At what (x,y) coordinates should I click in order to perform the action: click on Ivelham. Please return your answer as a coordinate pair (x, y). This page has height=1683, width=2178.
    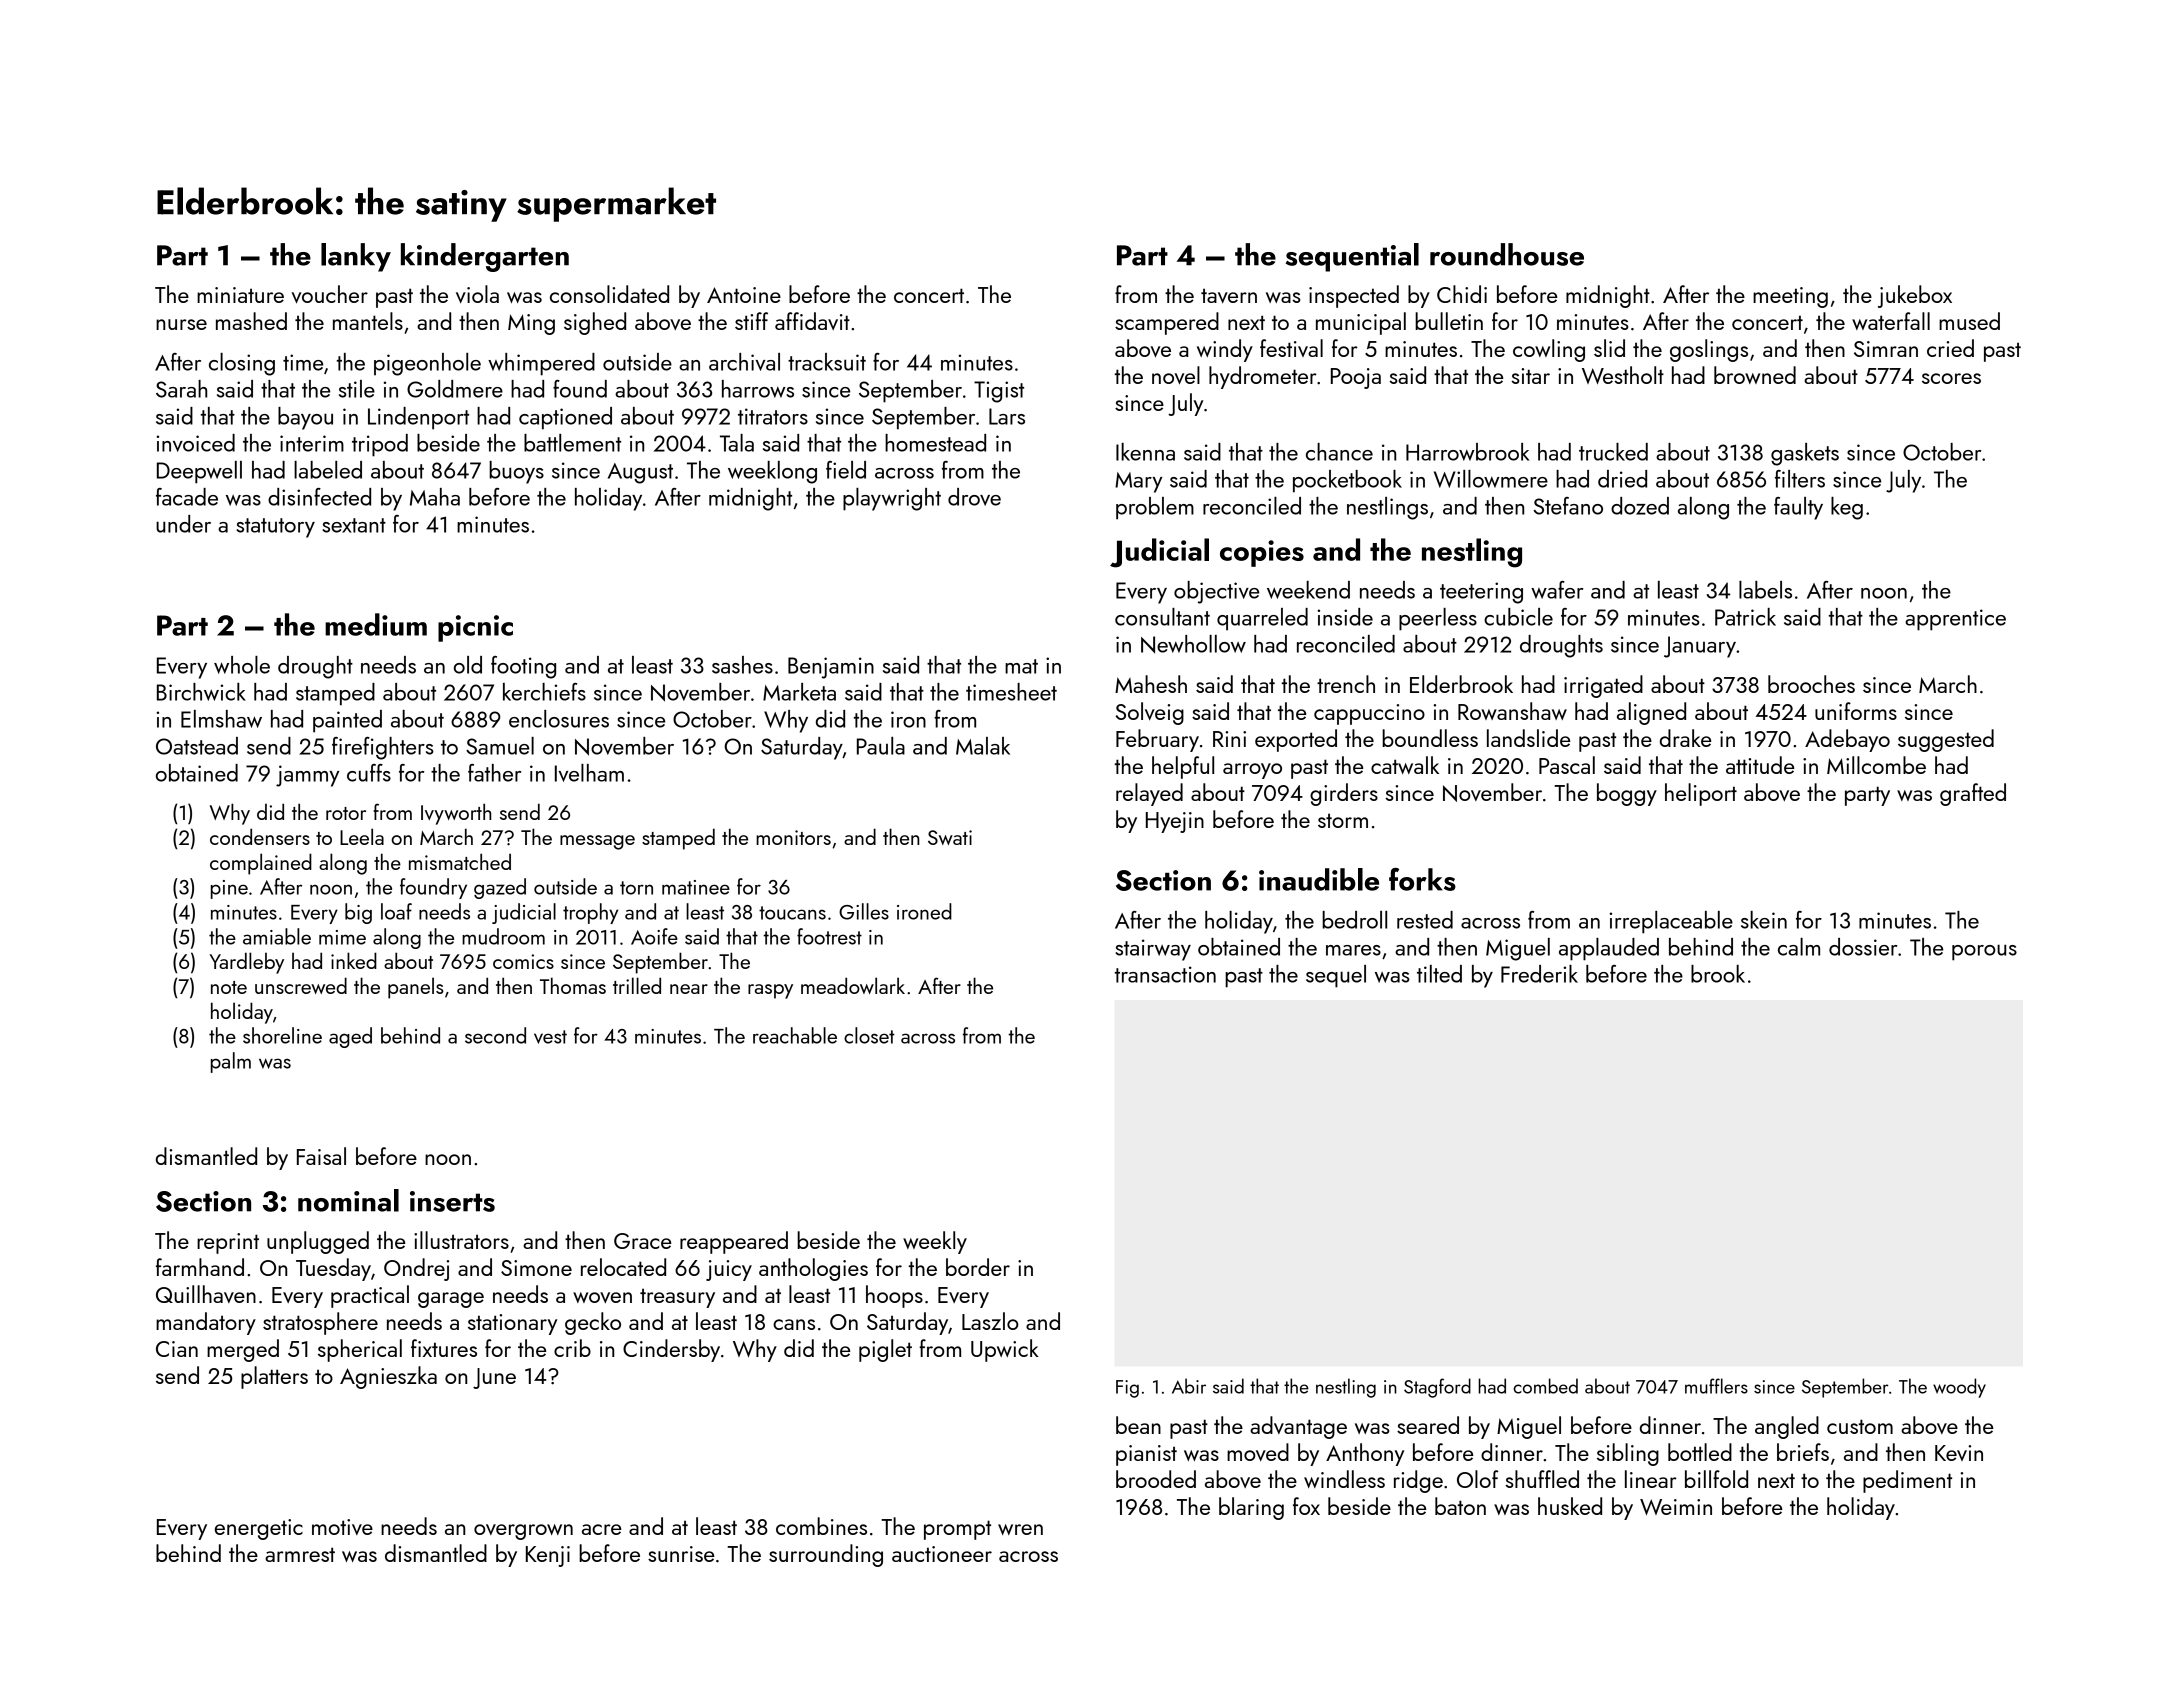
    Looking at the image, I should click on (589, 773).
